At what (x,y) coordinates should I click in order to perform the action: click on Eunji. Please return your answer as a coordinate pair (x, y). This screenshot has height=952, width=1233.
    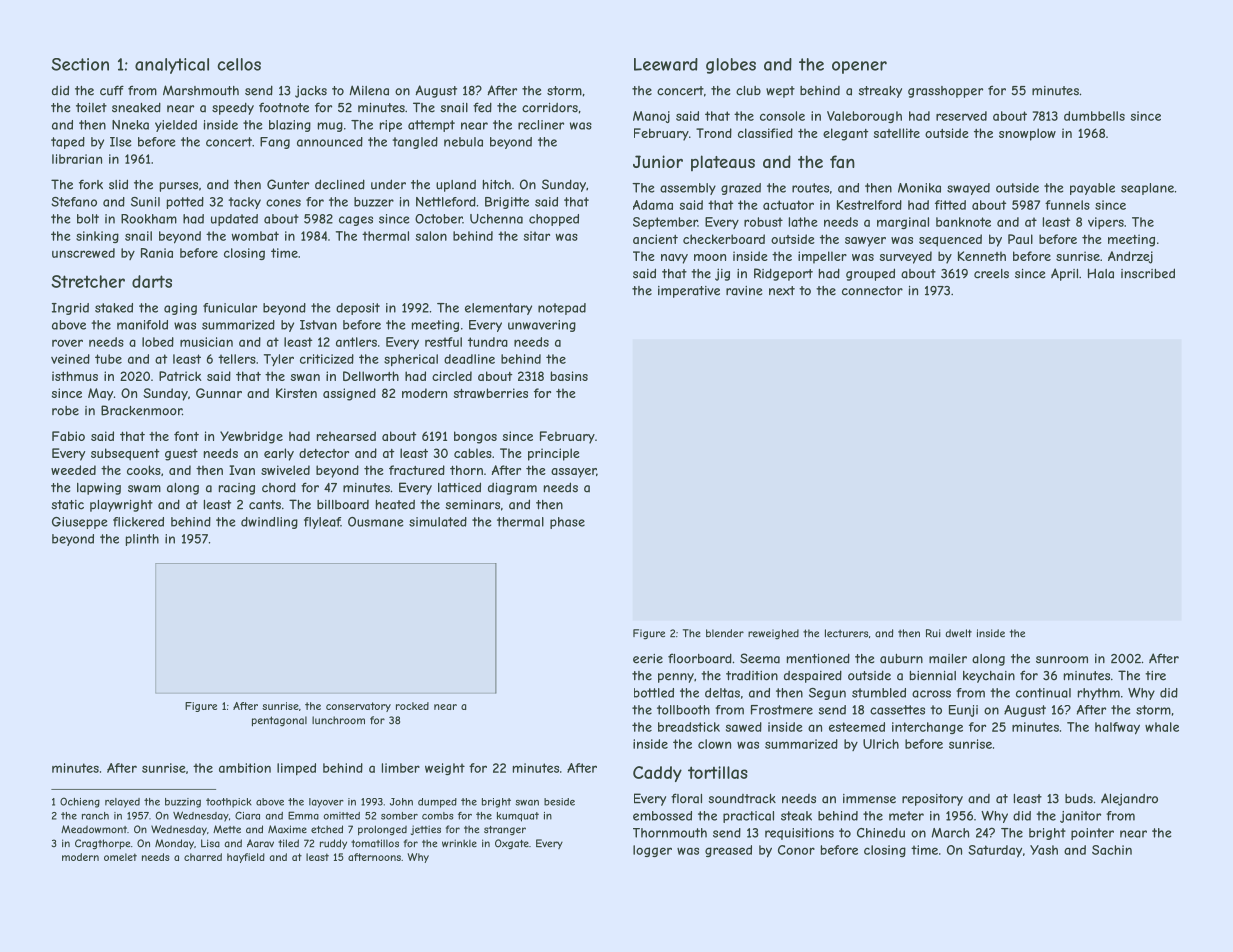
    Looking at the image, I should click on (963, 711).
